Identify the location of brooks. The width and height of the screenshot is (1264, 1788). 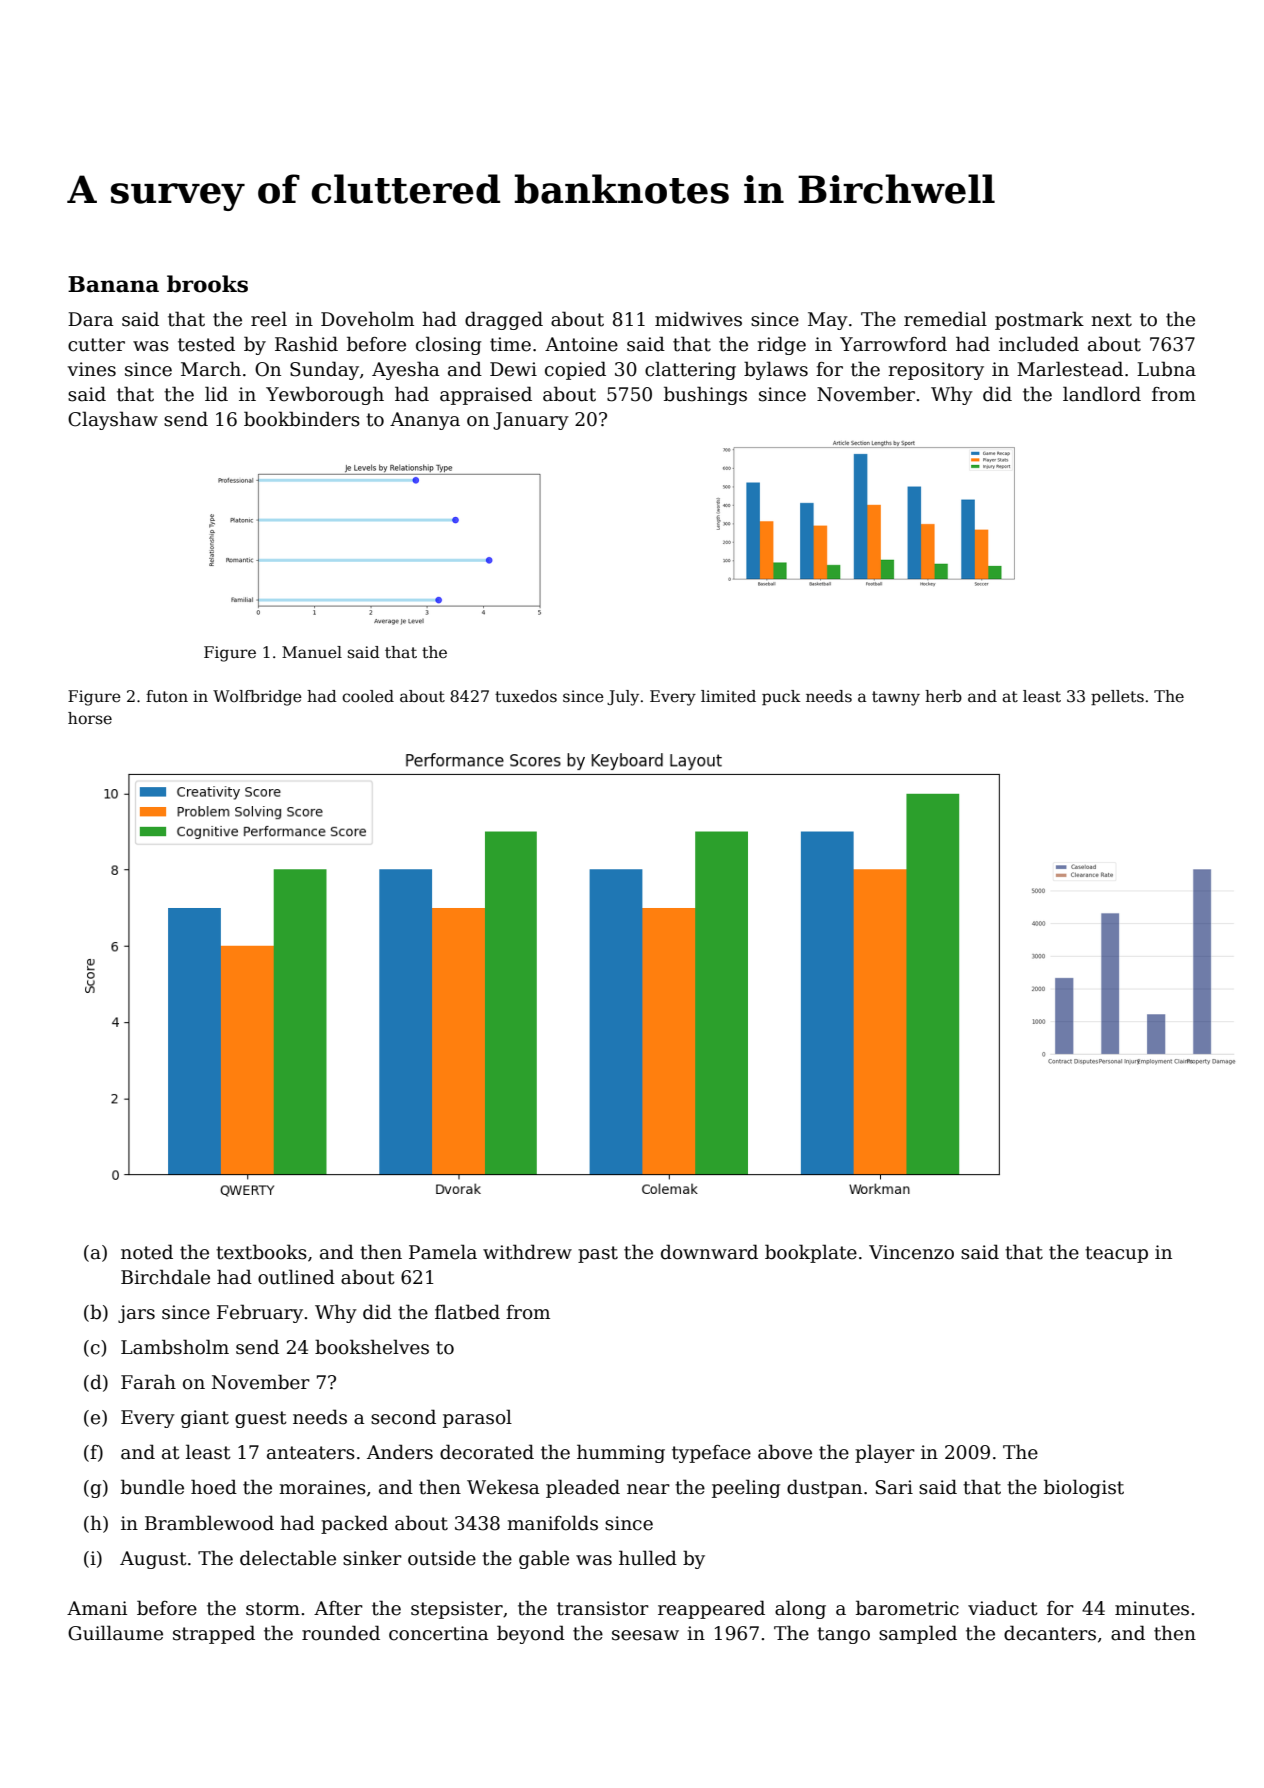
(207, 284).
